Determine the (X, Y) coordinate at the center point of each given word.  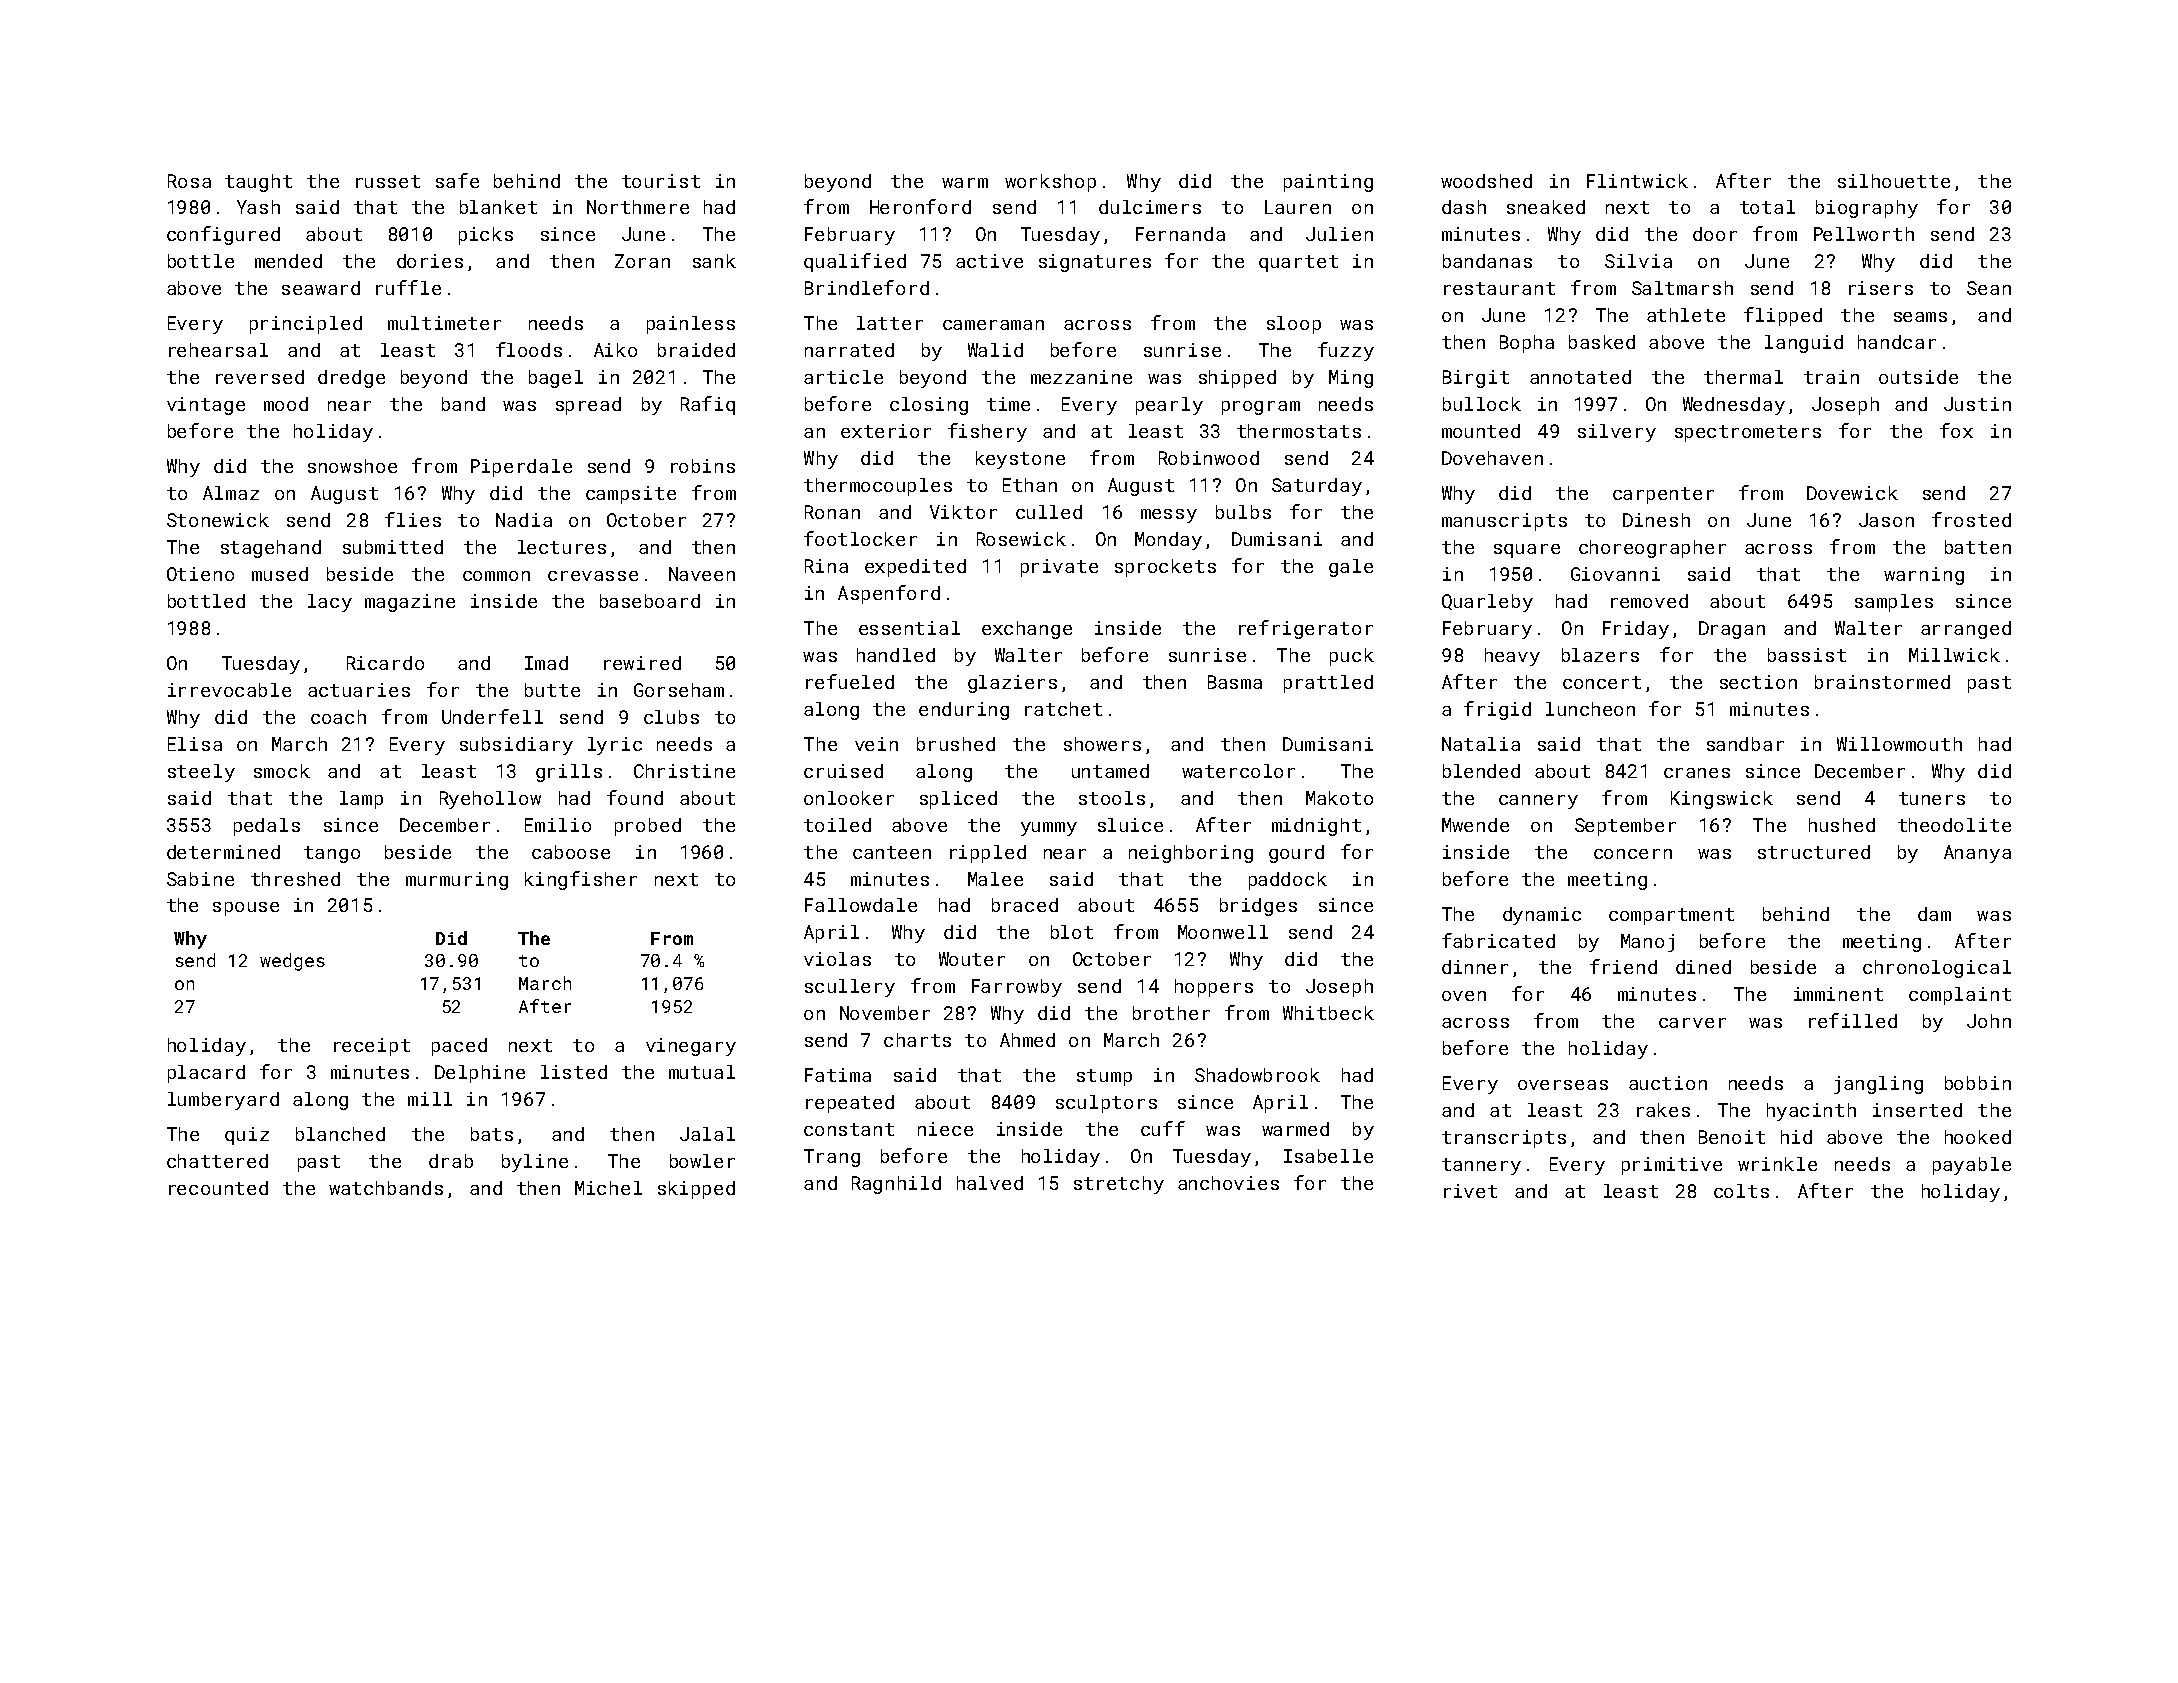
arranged (1966, 630)
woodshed (1486, 181)
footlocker (860, 538)
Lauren (1298, 207)
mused (280, 574)
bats (492, 1134)
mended (288, 261)
